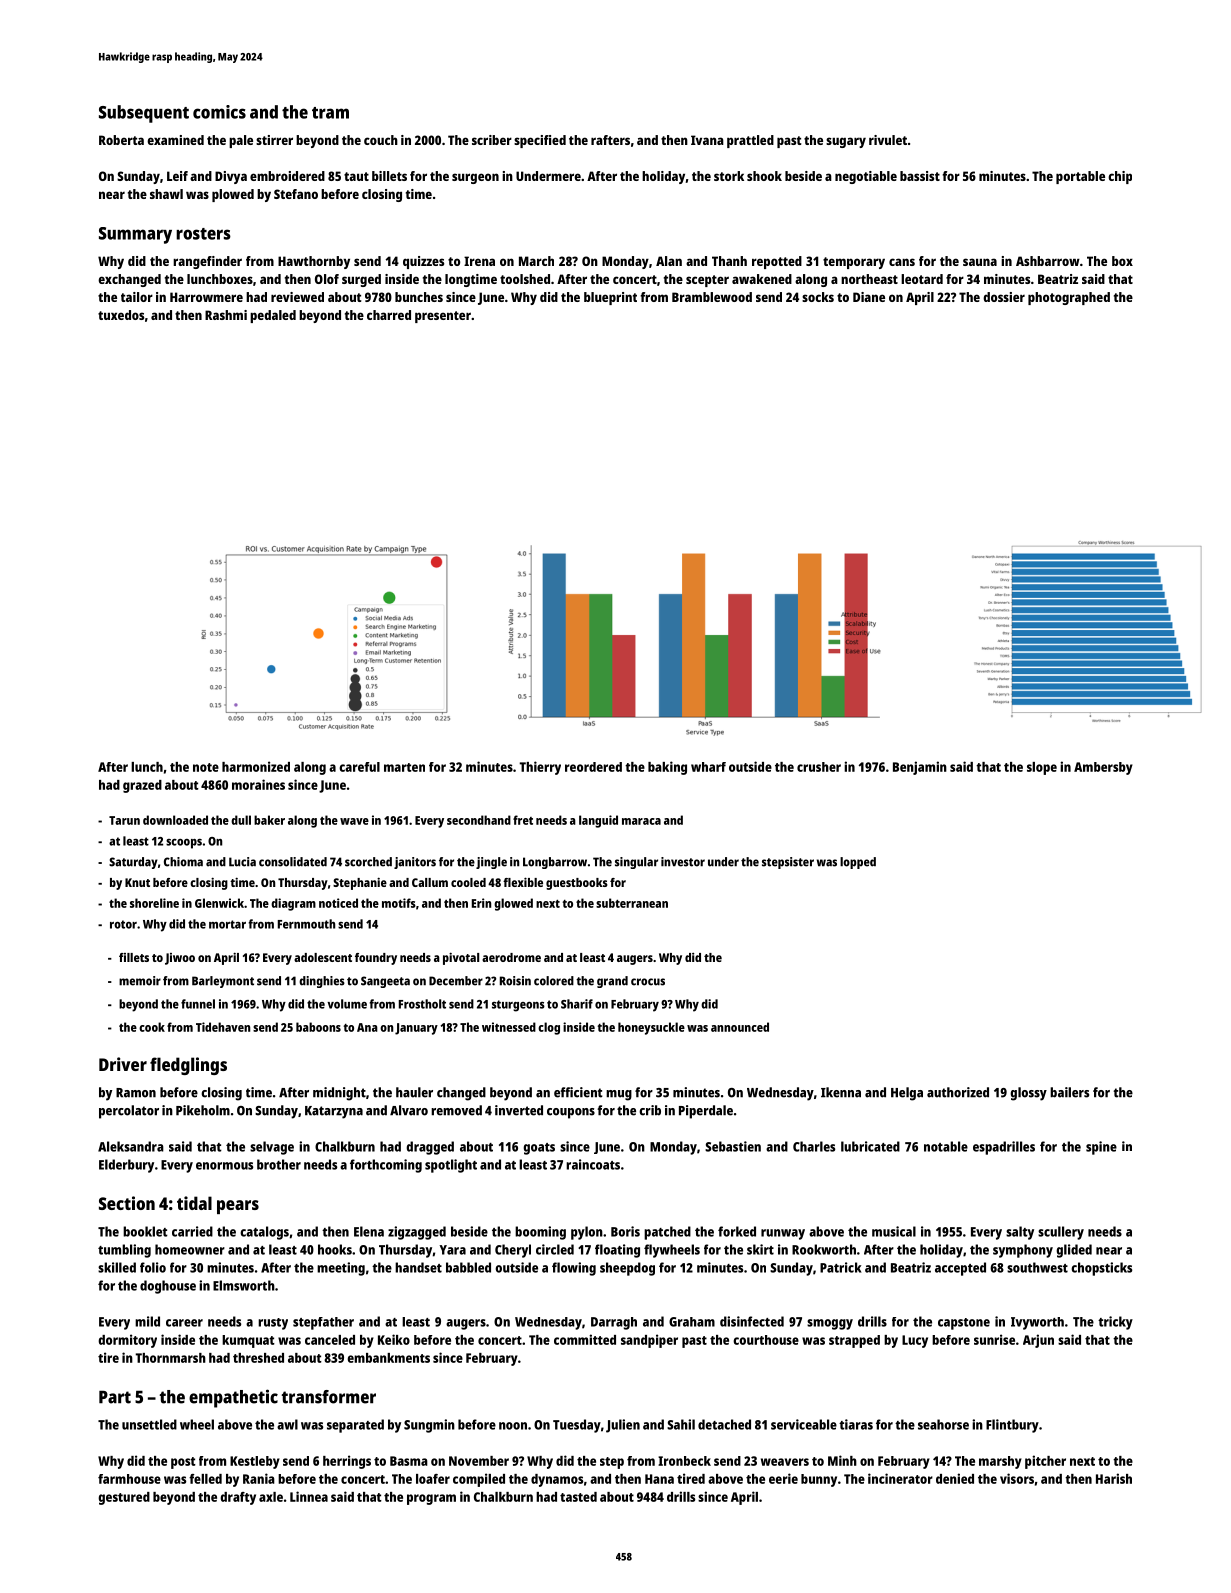 The width and height of the screenshot is (1231, 1593). Describe the element at coordinates (667, 768) in the screenshot. I see `baking` at that location.
